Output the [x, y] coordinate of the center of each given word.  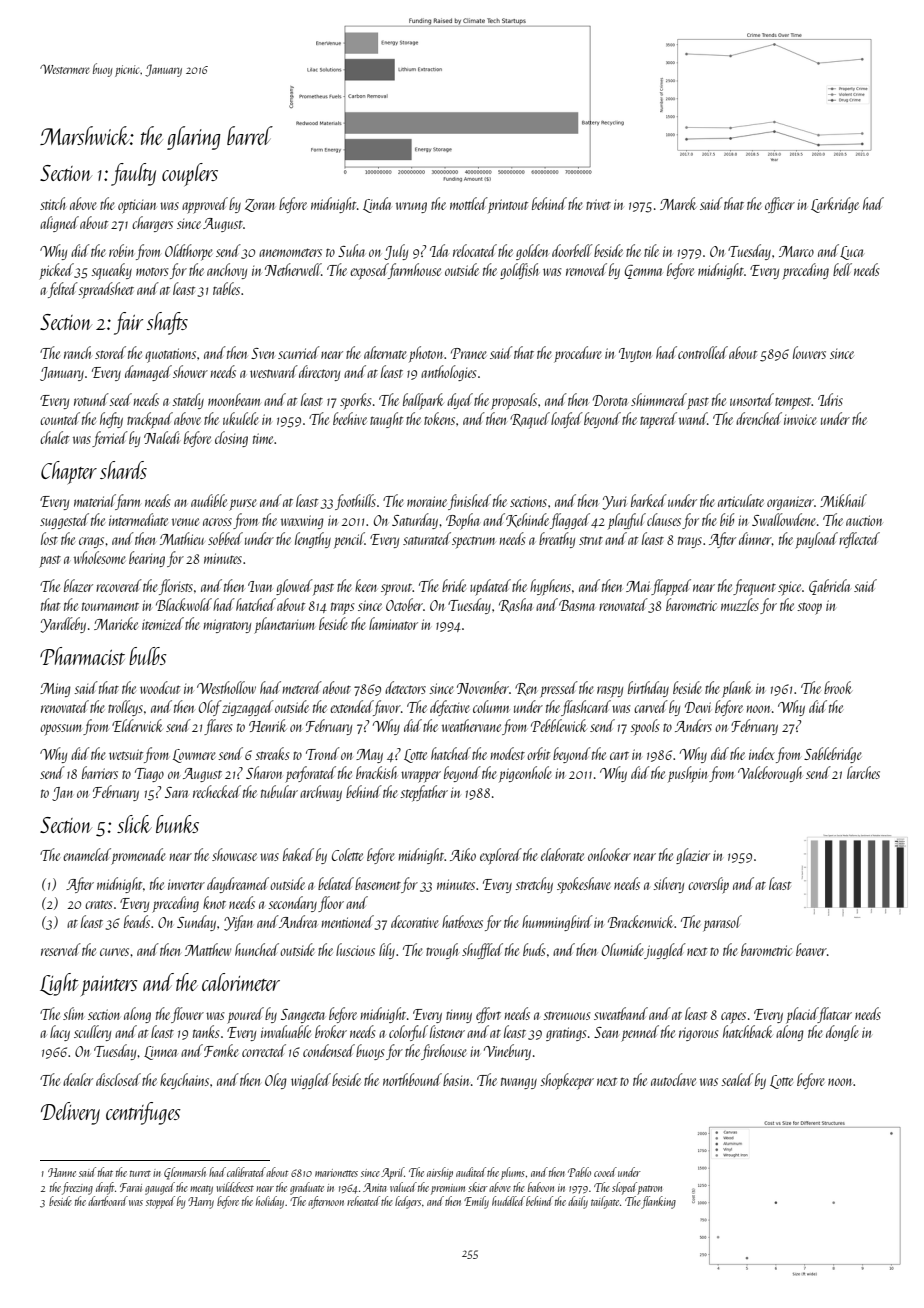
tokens [439, 418]
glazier [693, 856]
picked [56, 271]
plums [513, 1173]
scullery [92, 1033]
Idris [830, 399]
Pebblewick [559, 725]
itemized [163, 623]
